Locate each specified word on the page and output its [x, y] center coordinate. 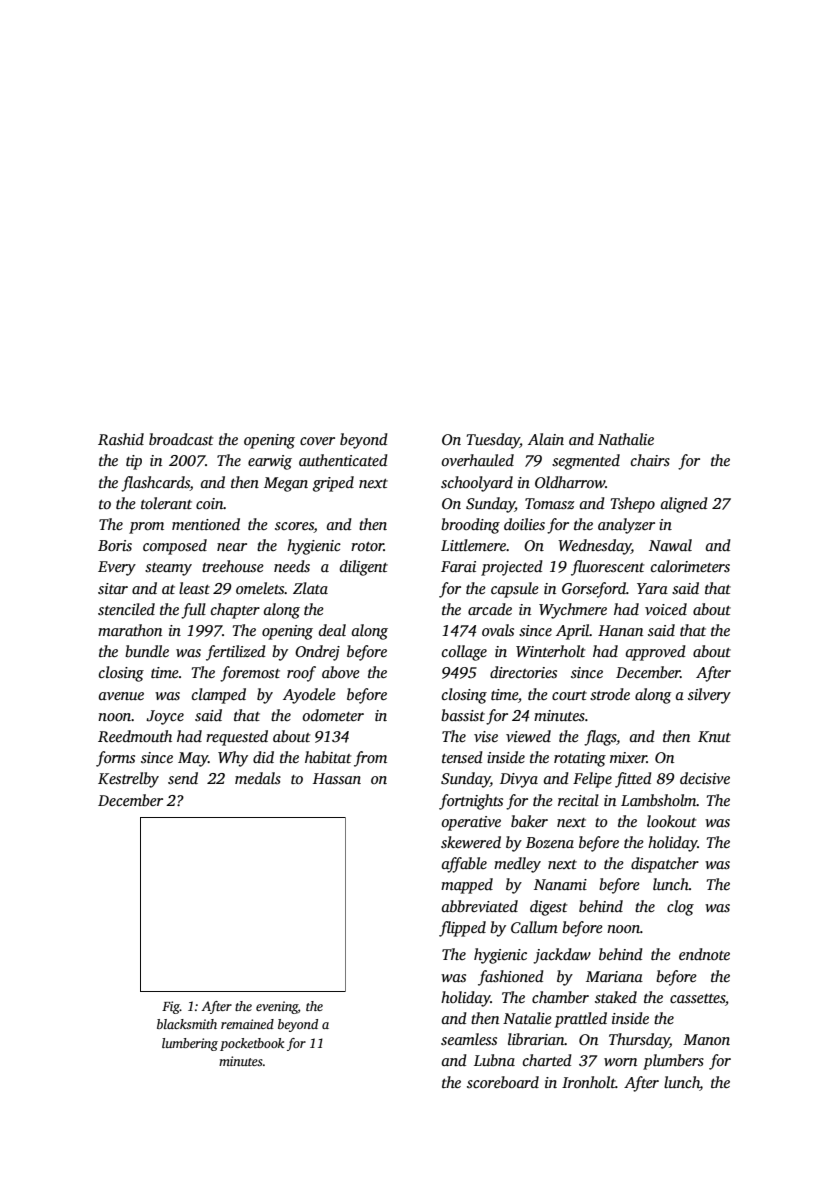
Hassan [337, 778]
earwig [270, 462]
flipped [462, 929]
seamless [469, 1039]
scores [294, 527]
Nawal [670, 545]
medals [258, 778]
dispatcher [665, 865]
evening [277, 1007]
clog [680, 908]
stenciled [126, 609]
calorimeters [690, 566]
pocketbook [252, 1044]
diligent [364, 568]
